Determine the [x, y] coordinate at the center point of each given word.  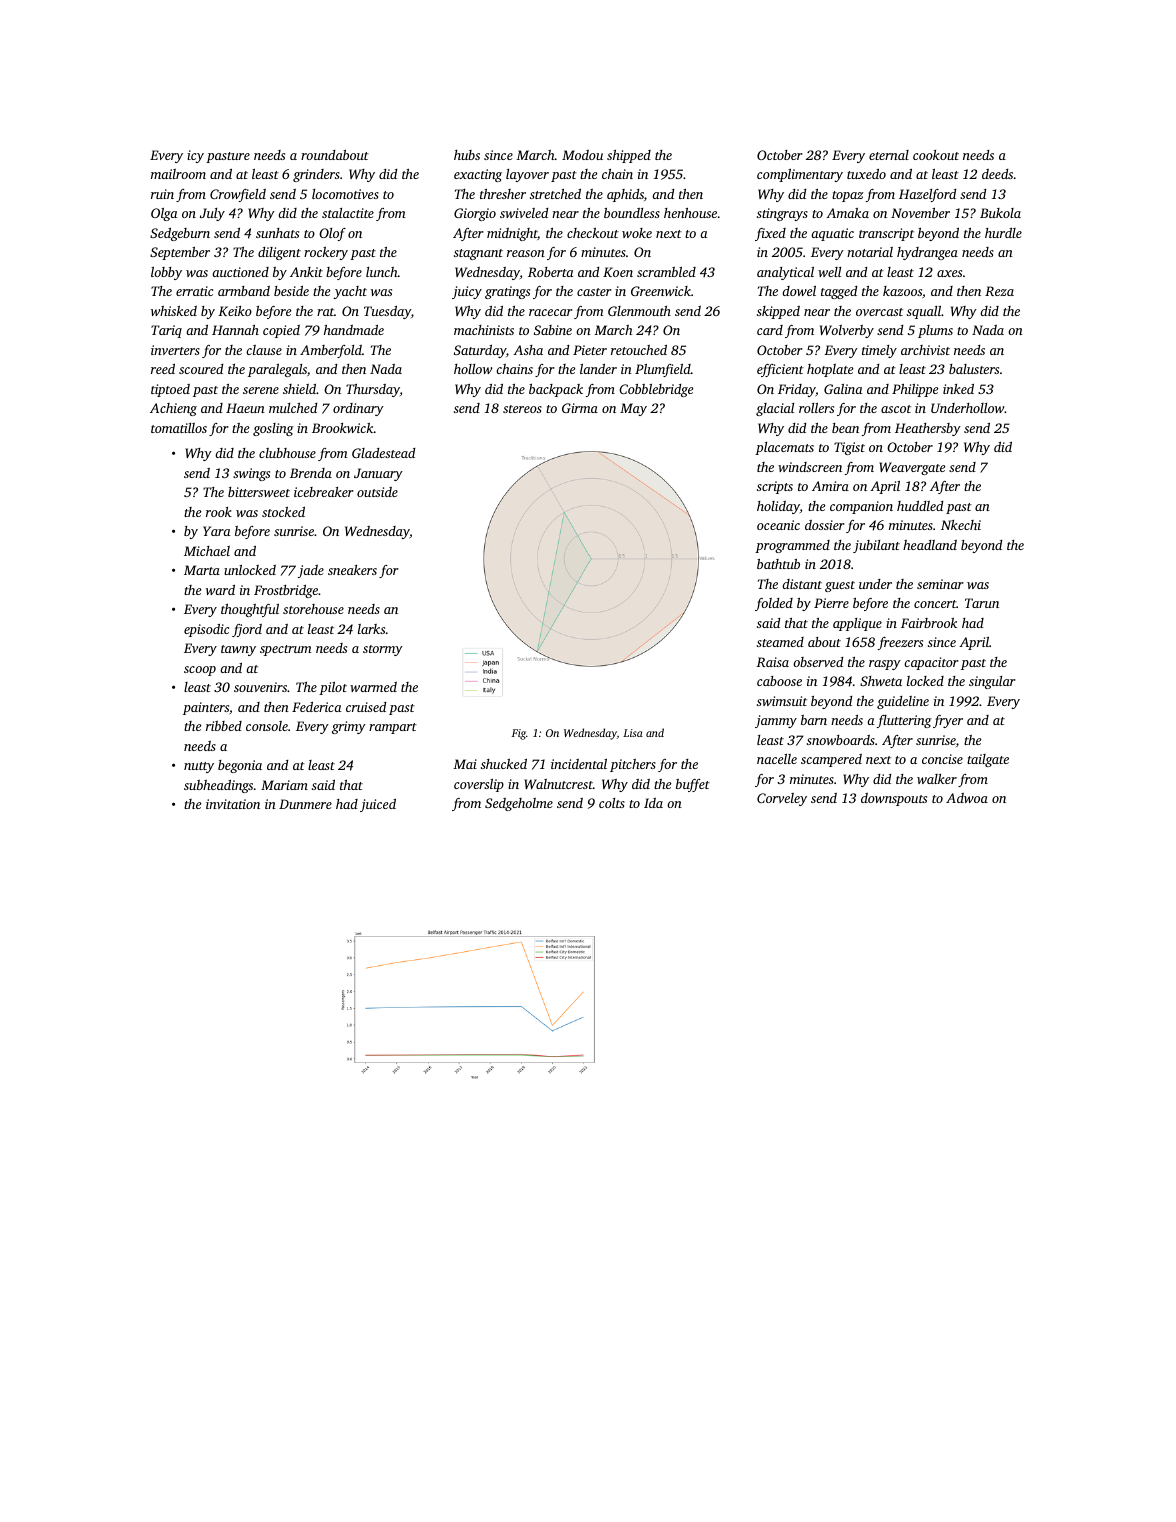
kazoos [902, 291]
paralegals [277, 370]
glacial [775, 409]
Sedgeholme [519, 804]
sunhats [277, 233]
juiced [378, 805]
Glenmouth [639, 311]
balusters [974, 369]
